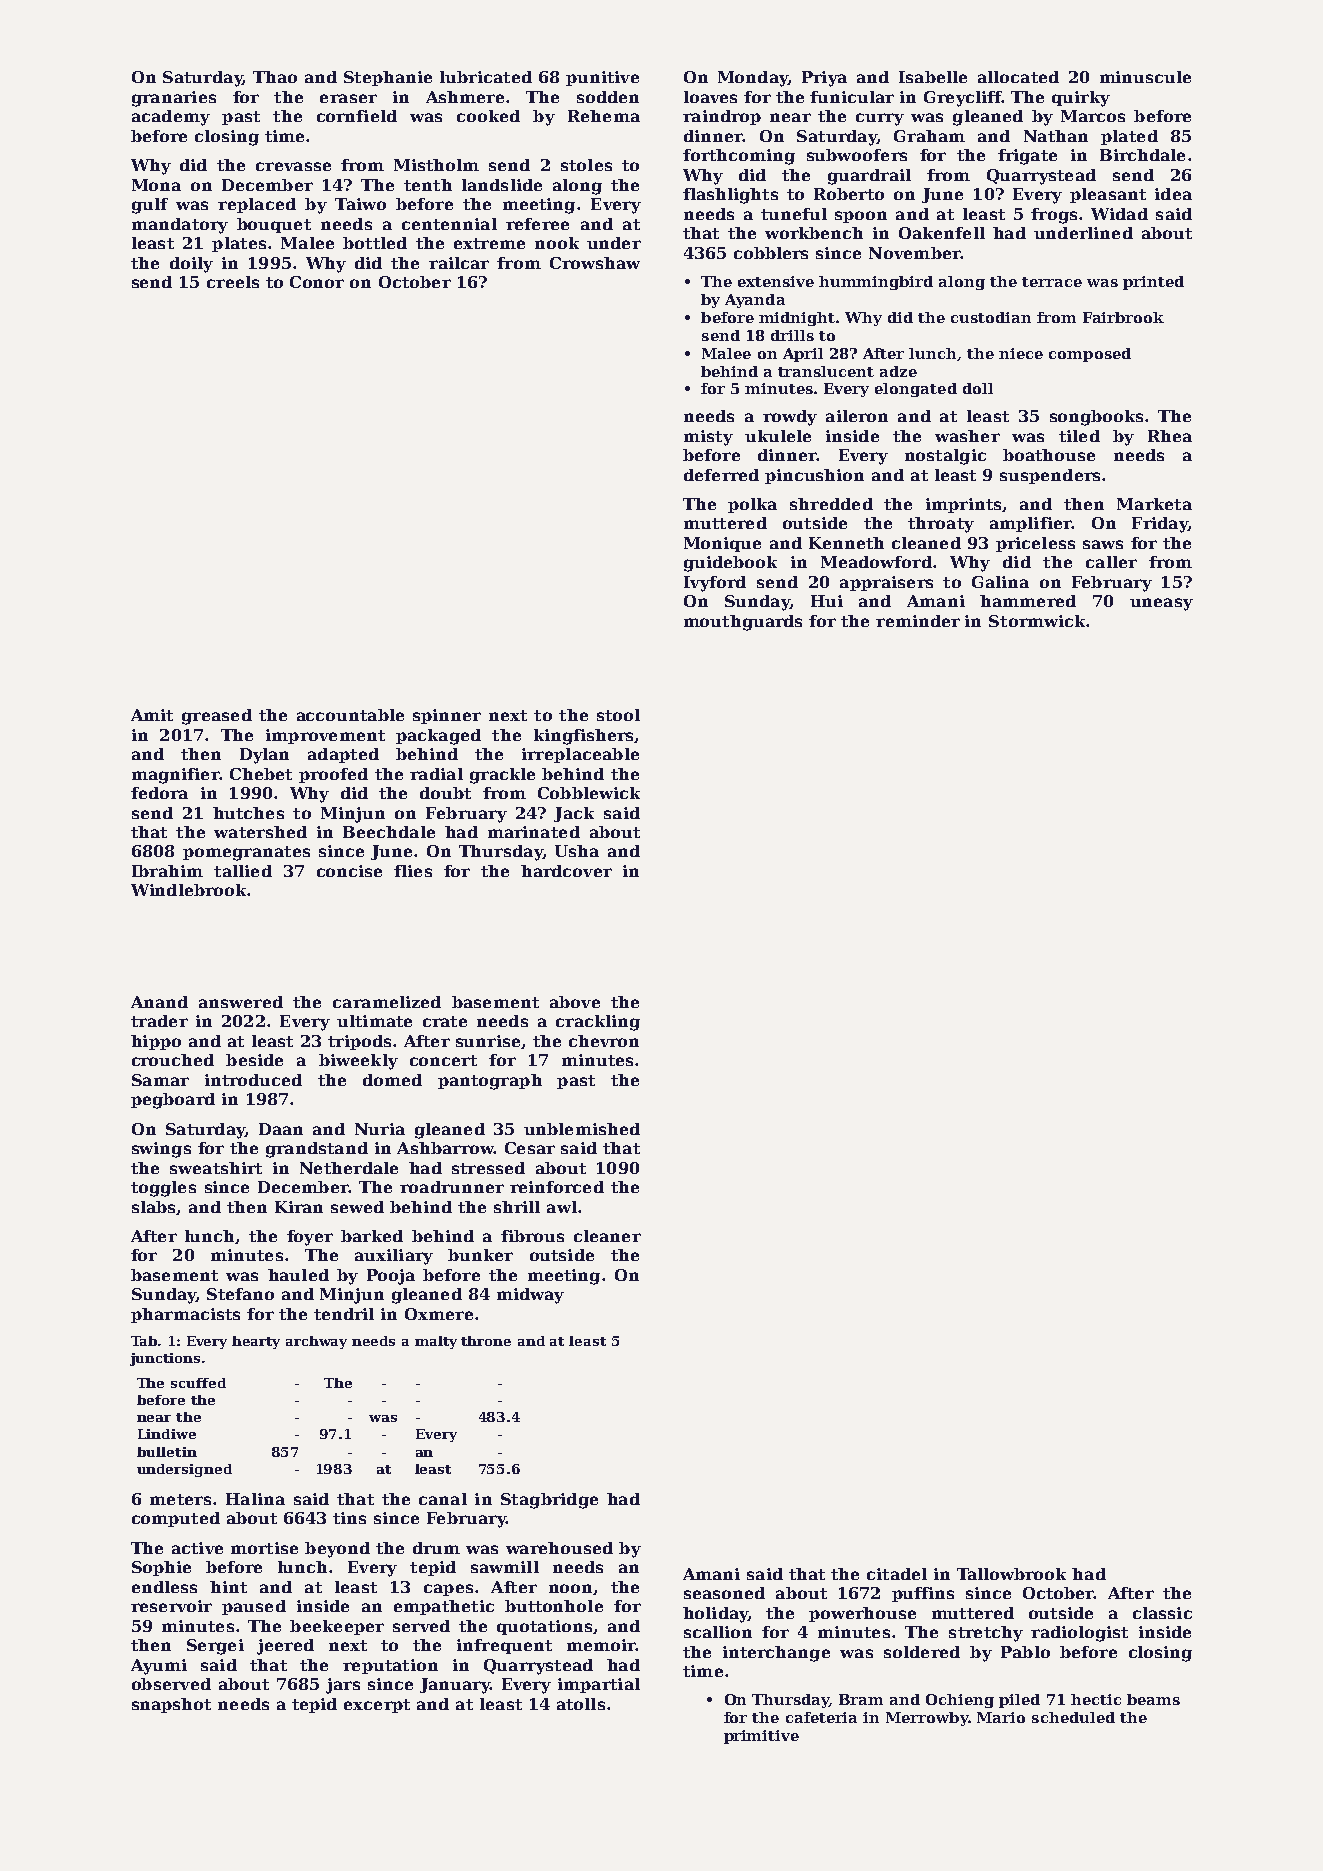 The width and height of the screenshot is (1323, 1871). I want to click on midway, so click(530, 1296).
